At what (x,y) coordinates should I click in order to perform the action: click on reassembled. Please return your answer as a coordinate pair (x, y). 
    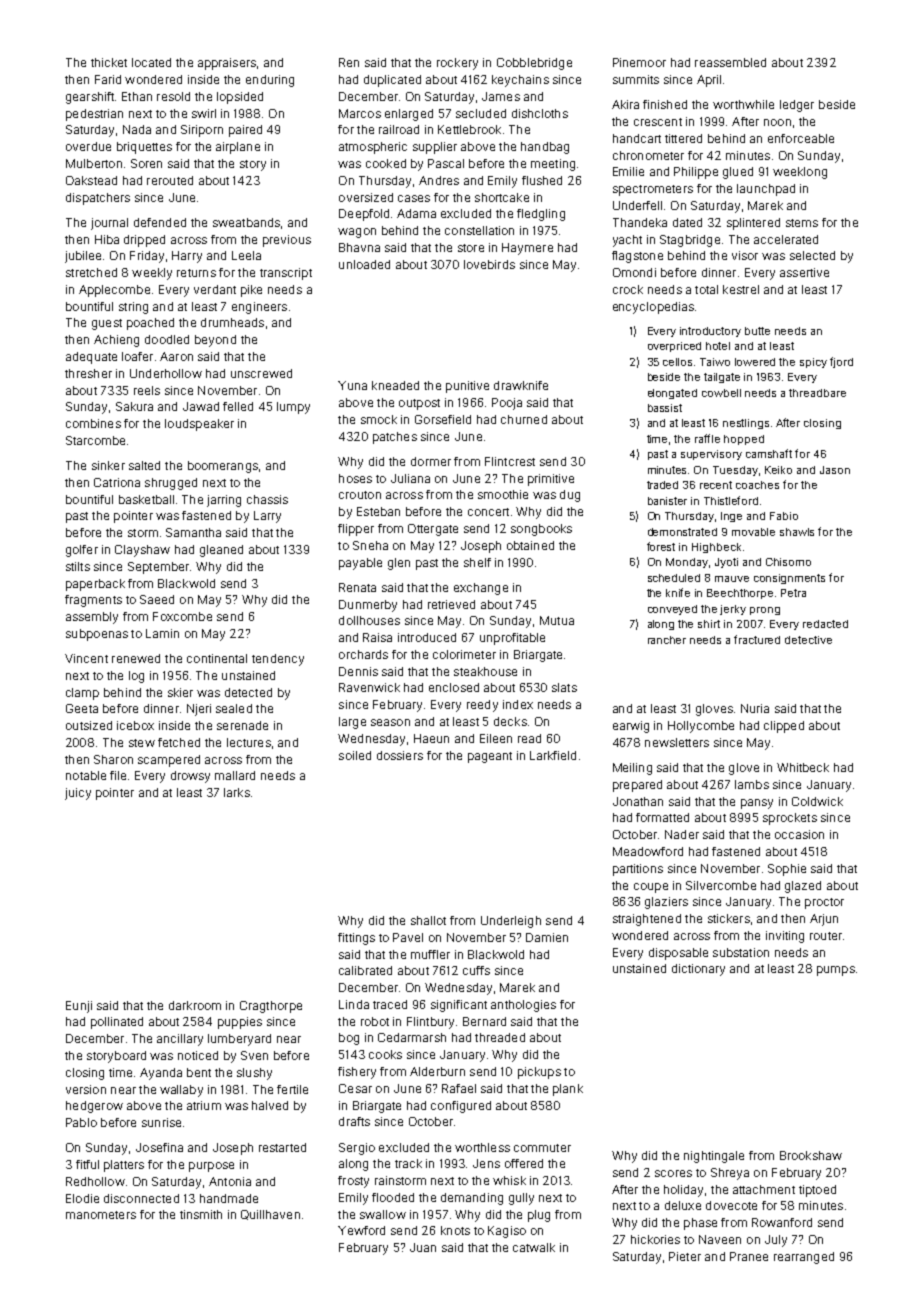
    Looking at the image, I should click on (730, 62).
